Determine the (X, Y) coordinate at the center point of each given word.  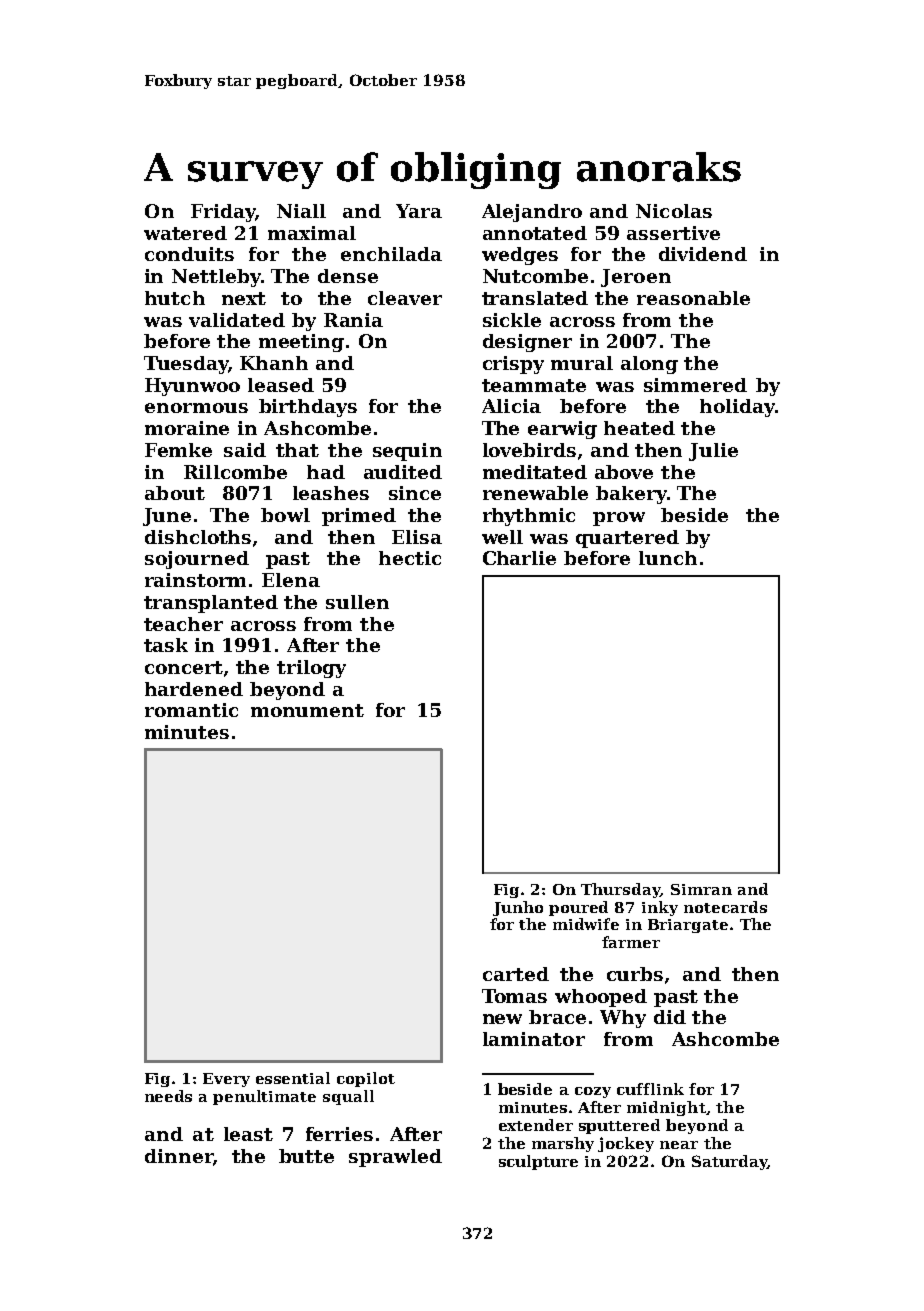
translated (535, 298)
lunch (668, 558)
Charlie (519, 558)
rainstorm (195, 580)
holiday (737, 408)
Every (226, 1080)
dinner (179, 1156)
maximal (312, 233)
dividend (703, 254)
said (245, 450)
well (502, 537)
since (415, 493)
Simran (701, 889)
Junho (518, 908)
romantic (191, 710)
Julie (713, 452)
